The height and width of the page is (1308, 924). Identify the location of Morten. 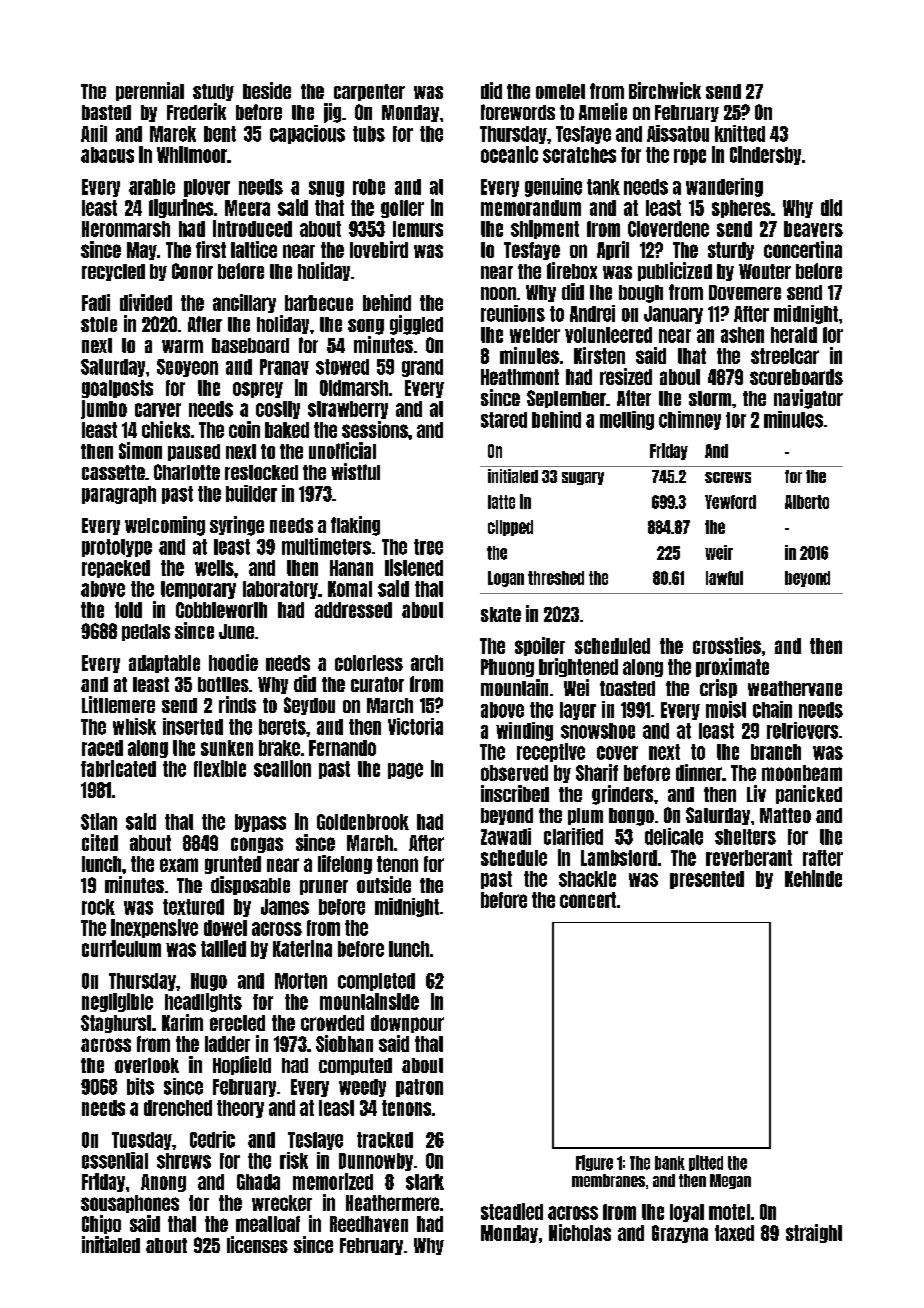
(301, 981).
